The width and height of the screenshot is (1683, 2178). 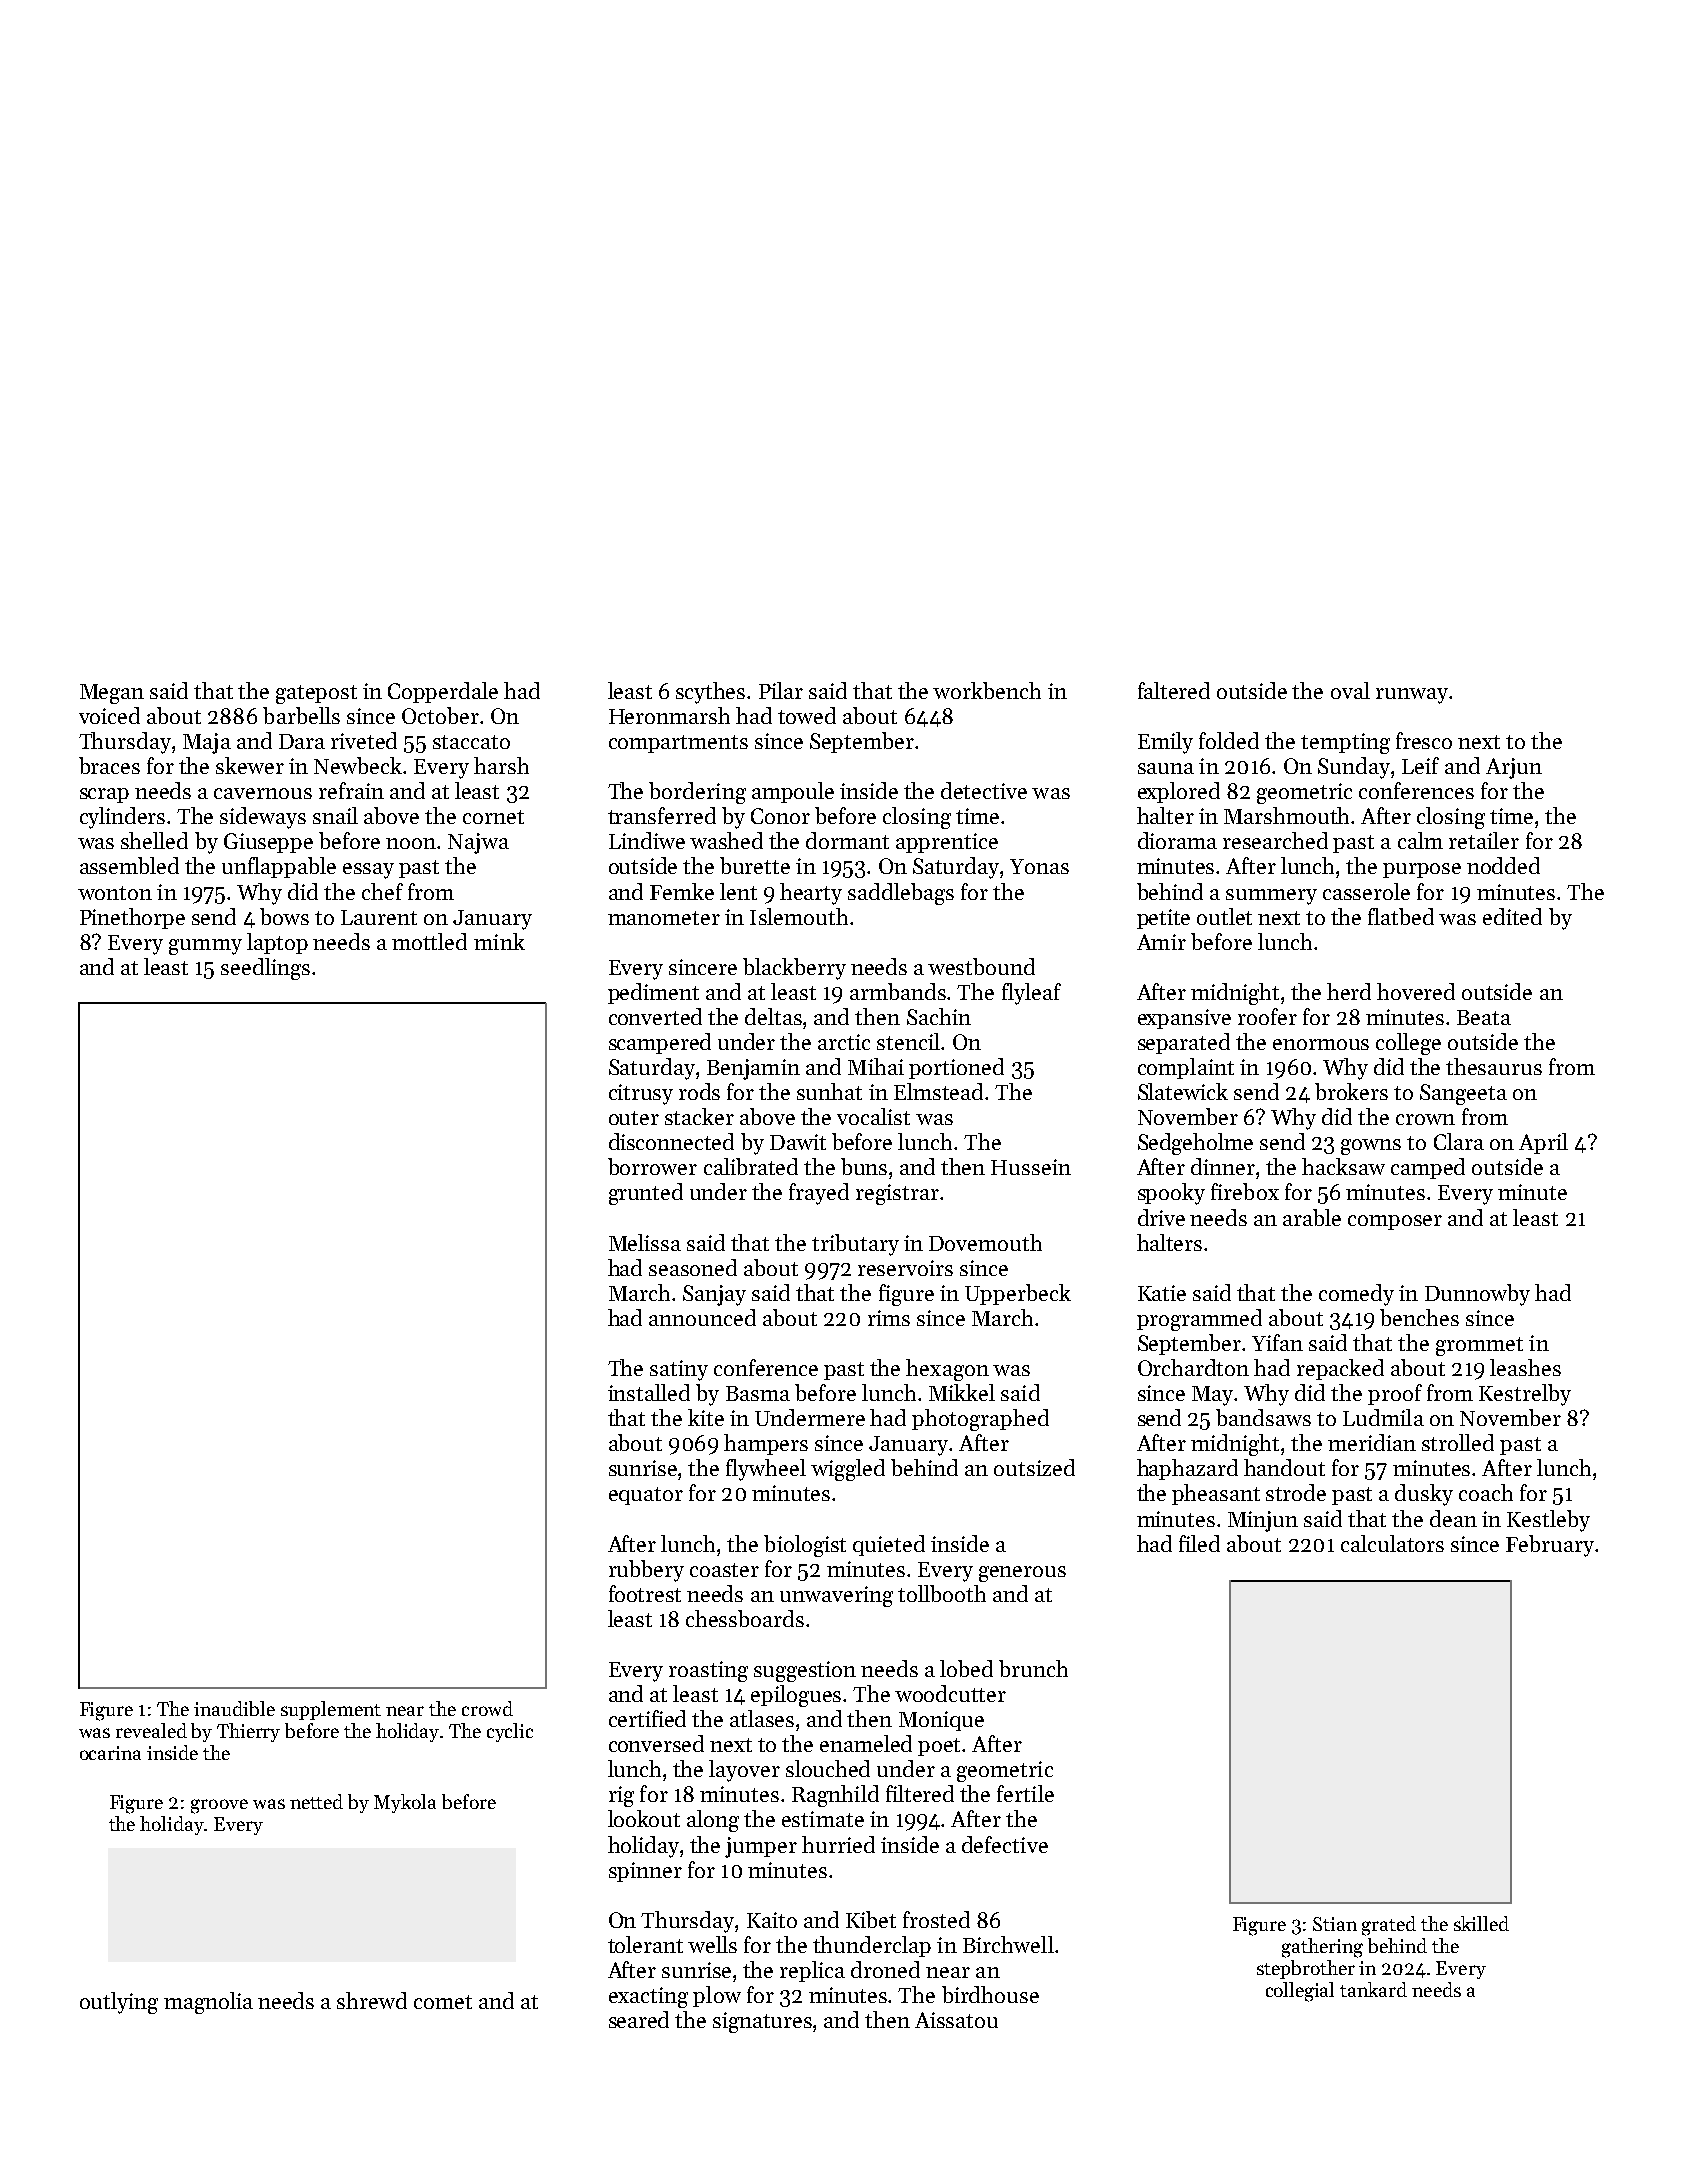 I want to click on shrewd, so click(x=372, y=2000).
